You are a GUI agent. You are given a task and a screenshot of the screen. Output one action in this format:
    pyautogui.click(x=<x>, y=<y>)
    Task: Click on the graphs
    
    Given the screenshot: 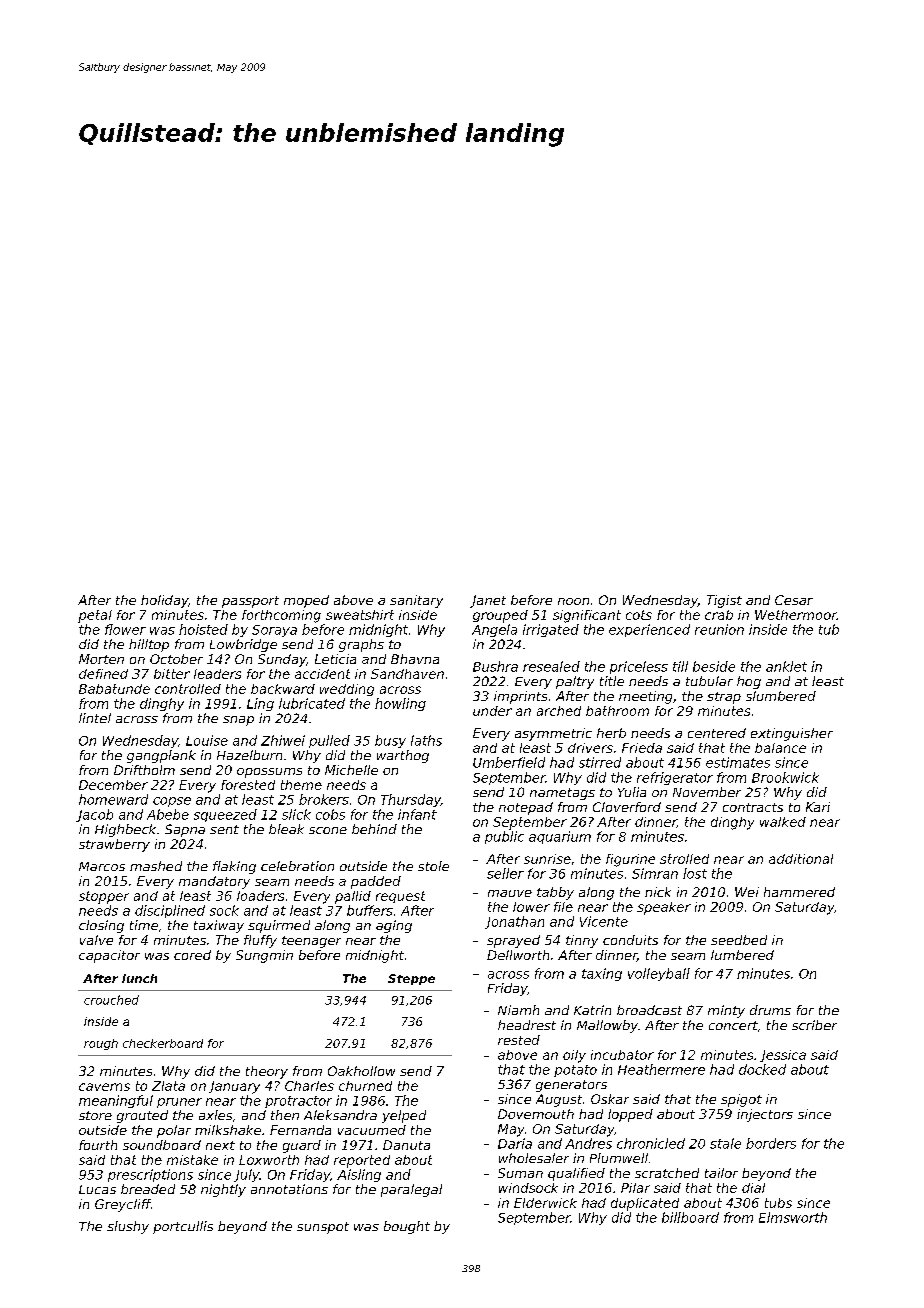 What is the action you would take?
    pyautogui.click(x=361, y=645)
